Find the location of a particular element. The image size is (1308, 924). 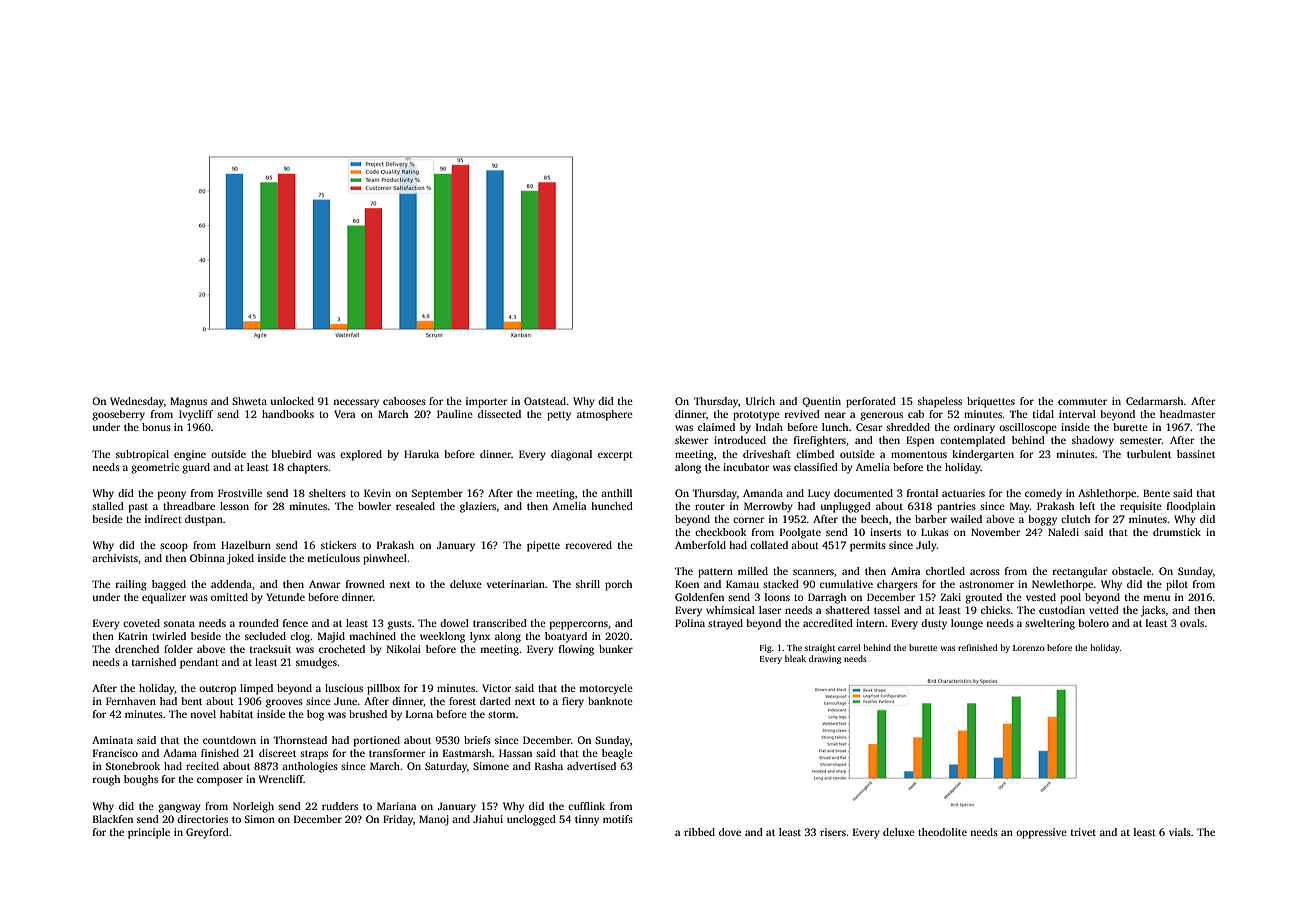

collated is located at coordinates (769, 545).
